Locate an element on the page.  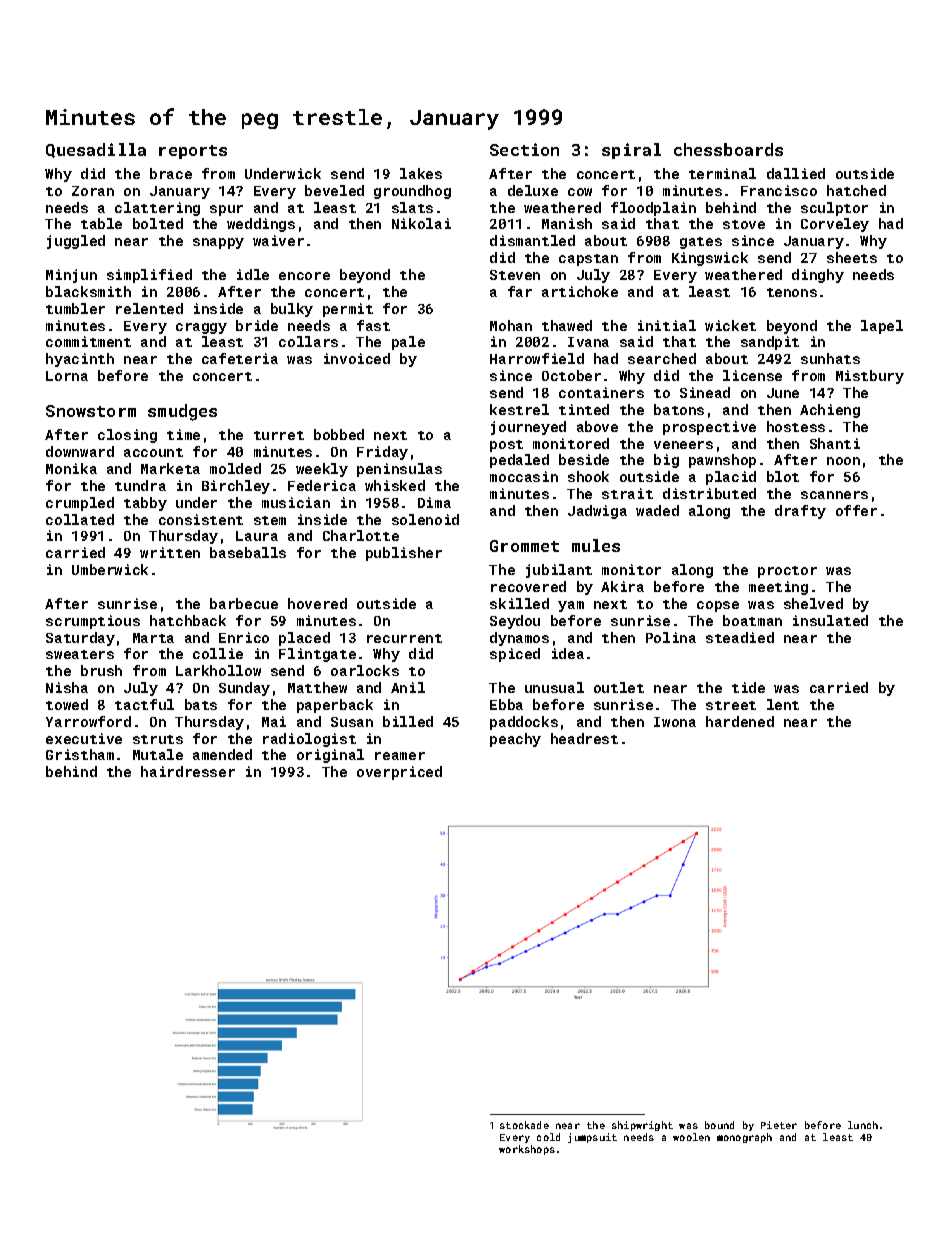
cafeteria is located at coordinates (240, 358).
